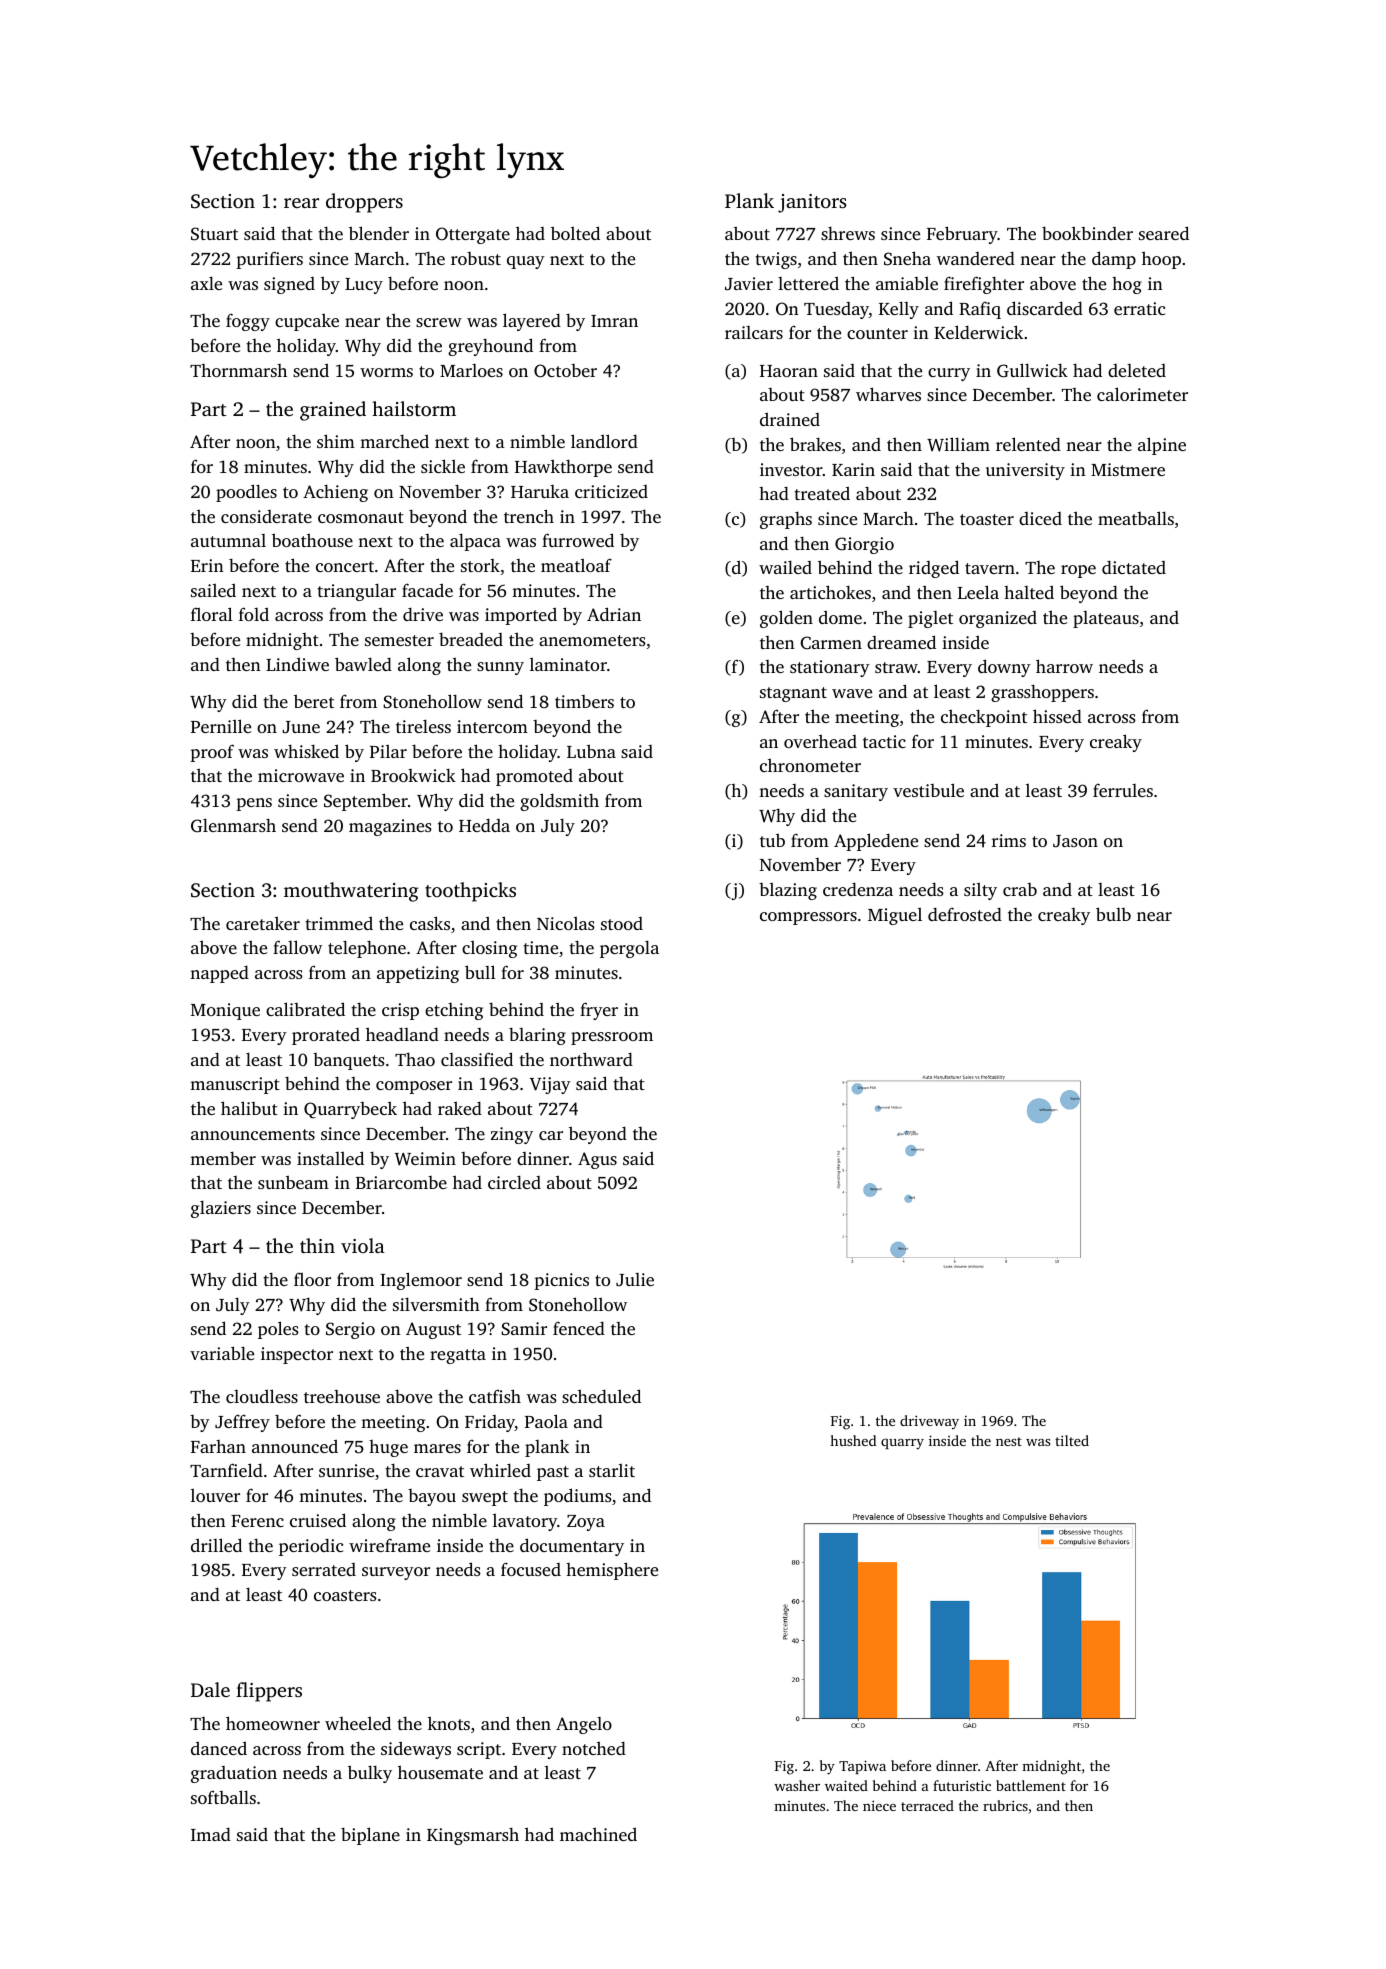  I want to click on rear, so click(301, 203).
